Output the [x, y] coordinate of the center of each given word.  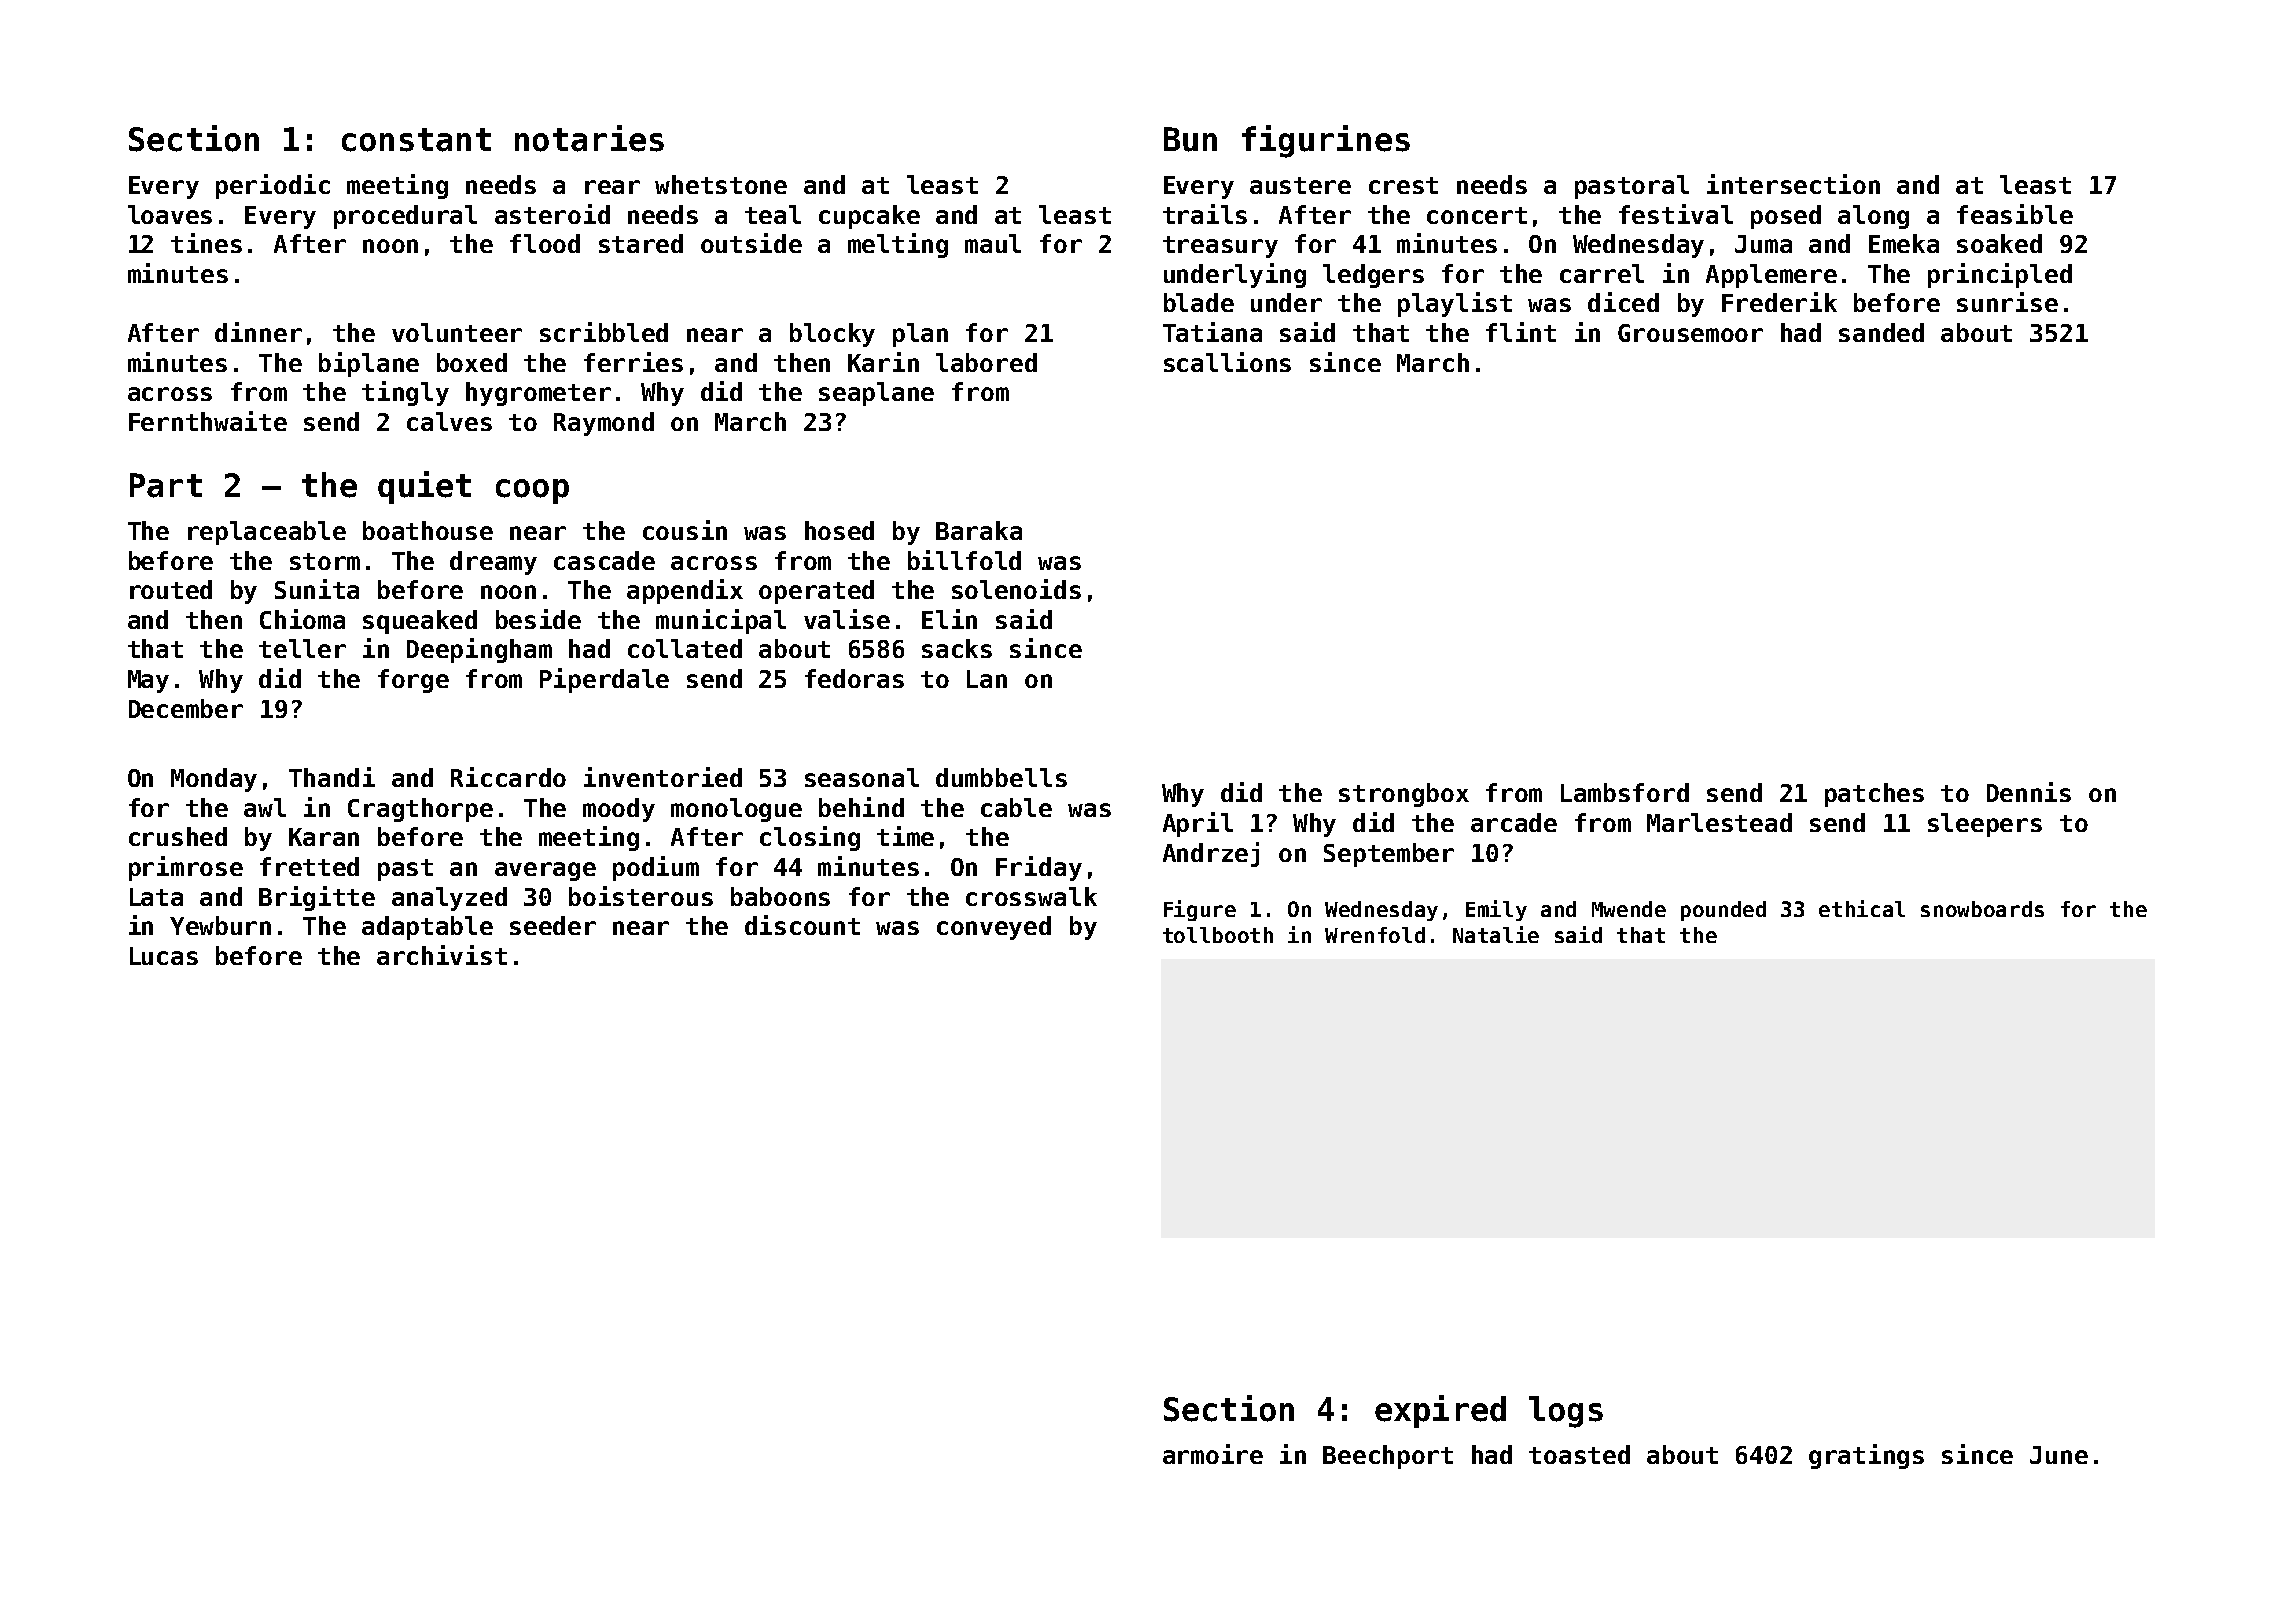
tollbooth [1218, 935]
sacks [957, 648]
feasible [2015, 214]
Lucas [164, 956]
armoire [1213, 1454]
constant [416, 140]
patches [1874, 795]
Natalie [1496, 934]
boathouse [428, 530]
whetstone [721, 184]
